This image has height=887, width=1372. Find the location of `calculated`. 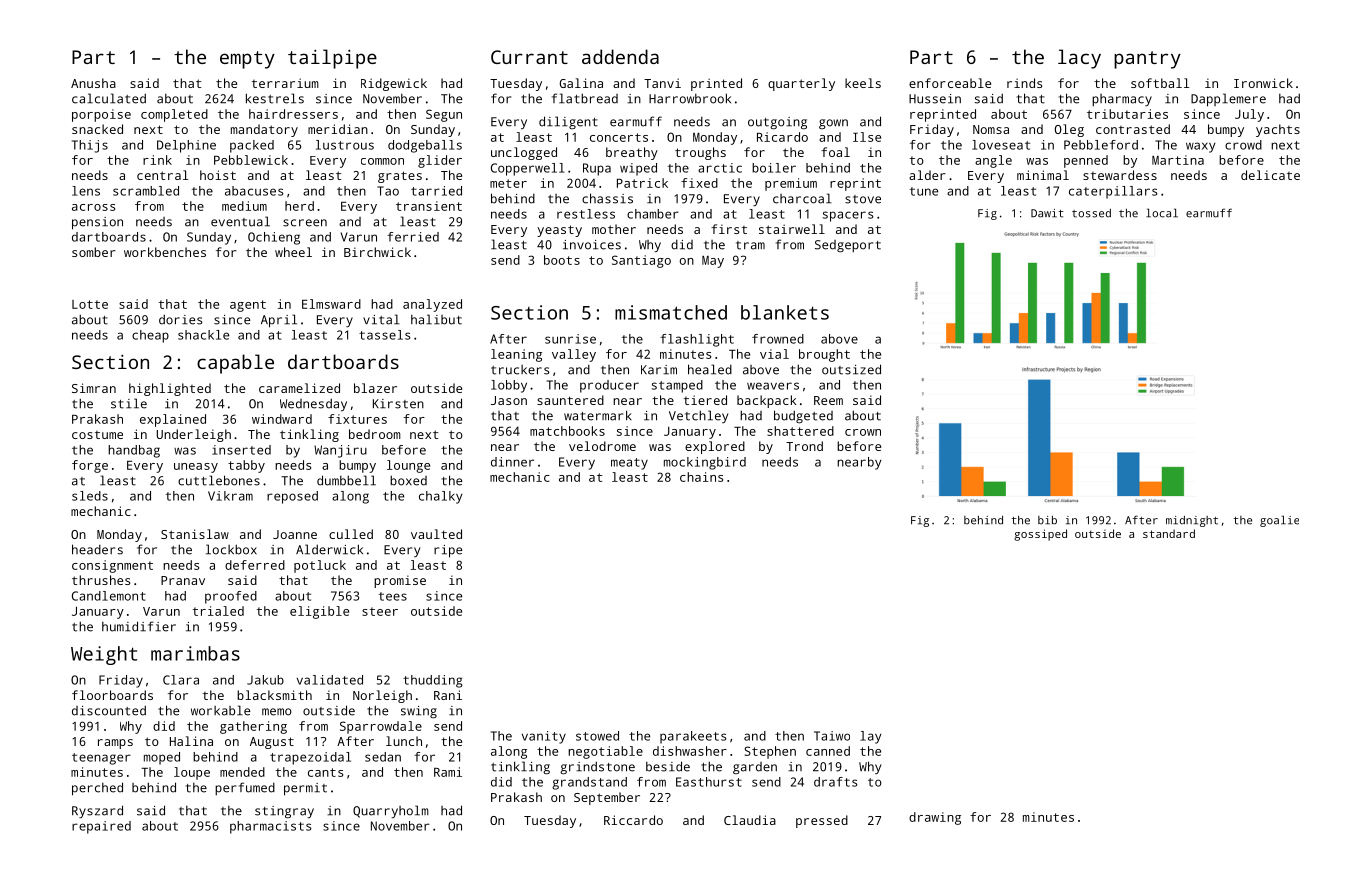

calculated is located at coordinates (109, 98).
